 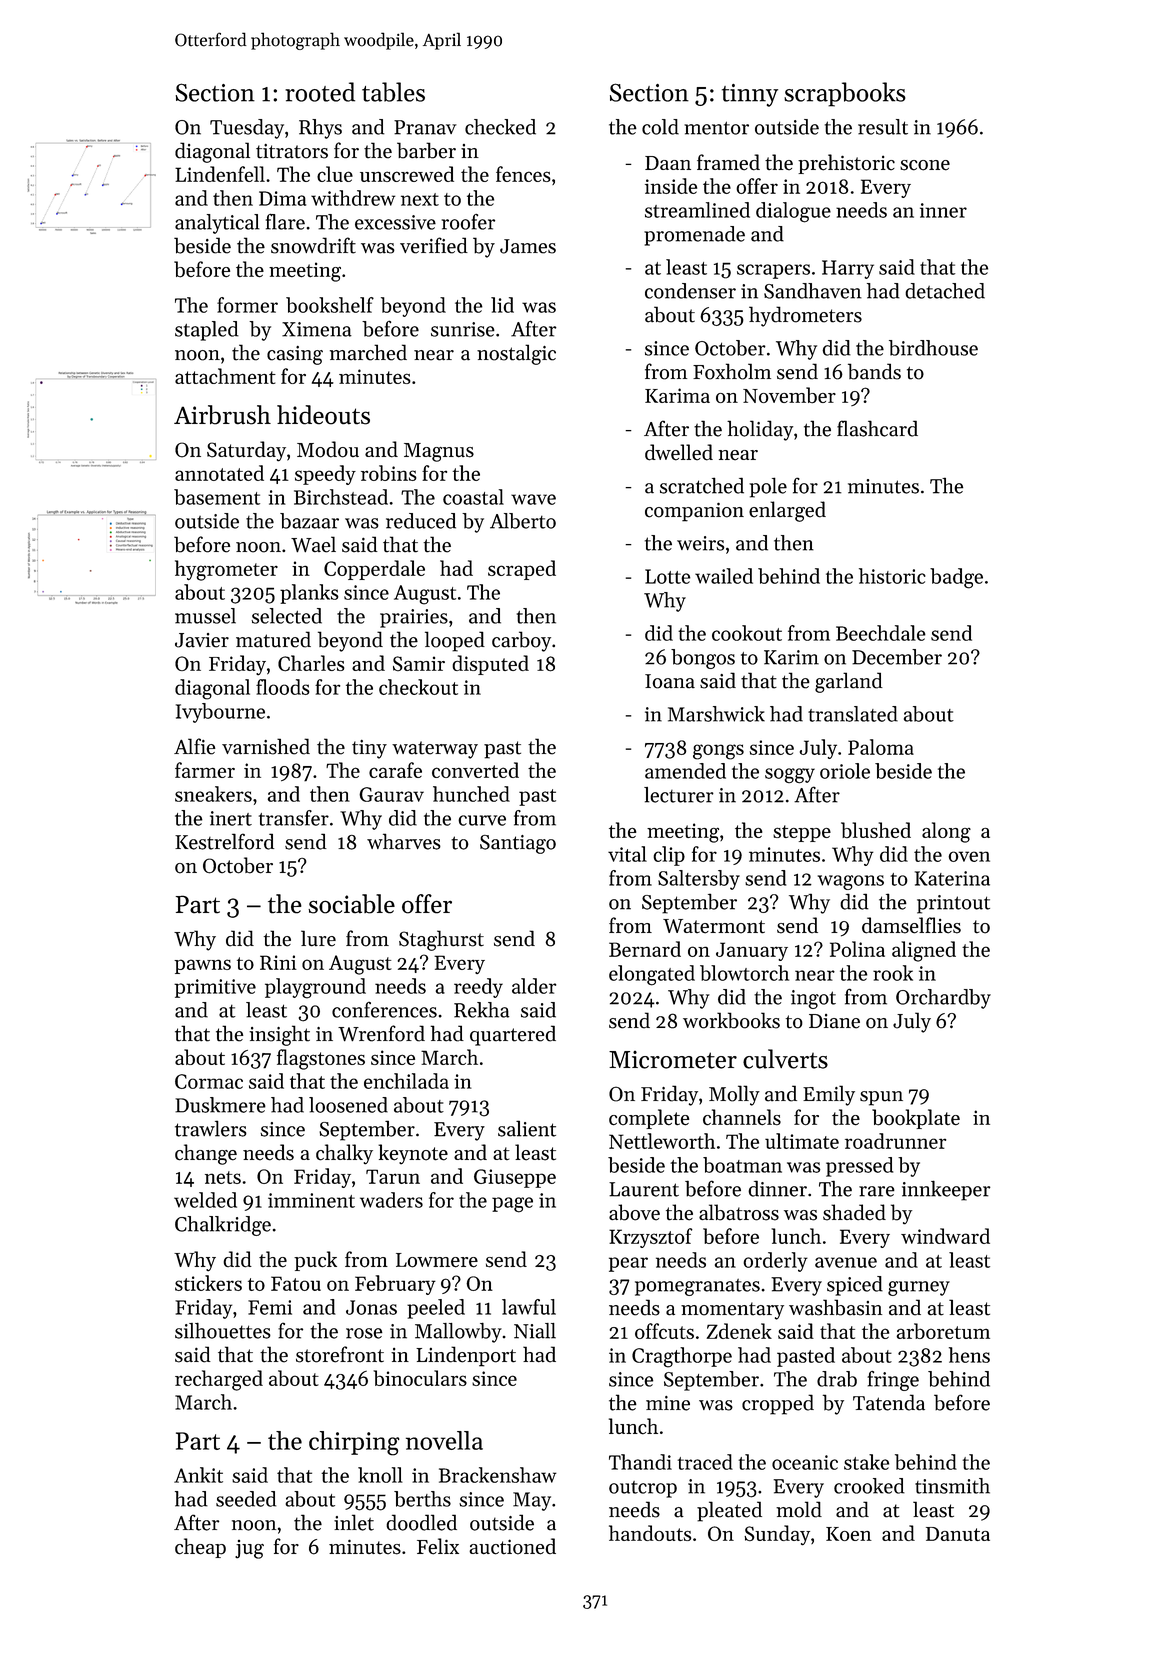 I want to click on along, so click(x=946, y=832).
